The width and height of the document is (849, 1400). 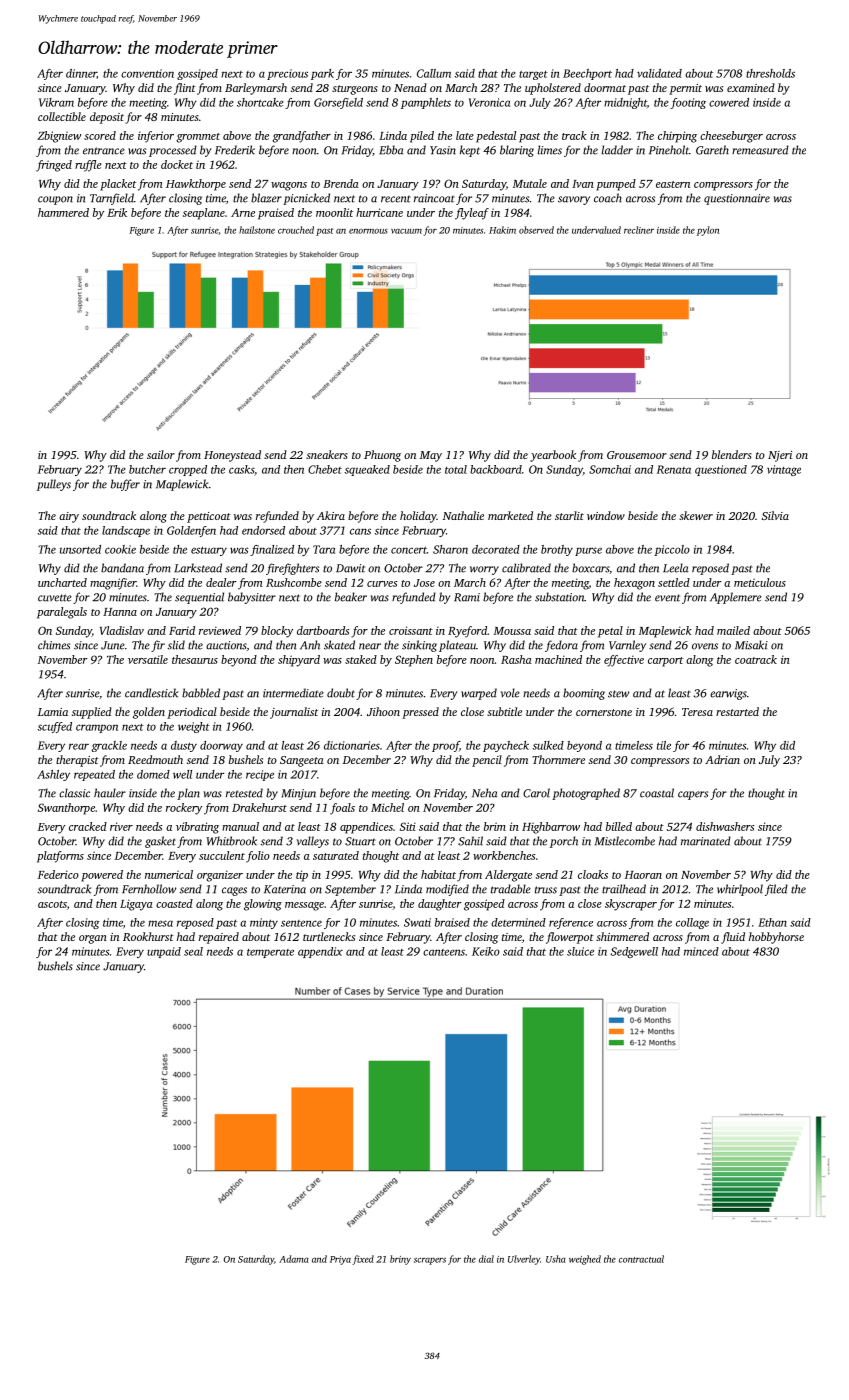 I want to click on Keiko, so click(x=486, y=951).
